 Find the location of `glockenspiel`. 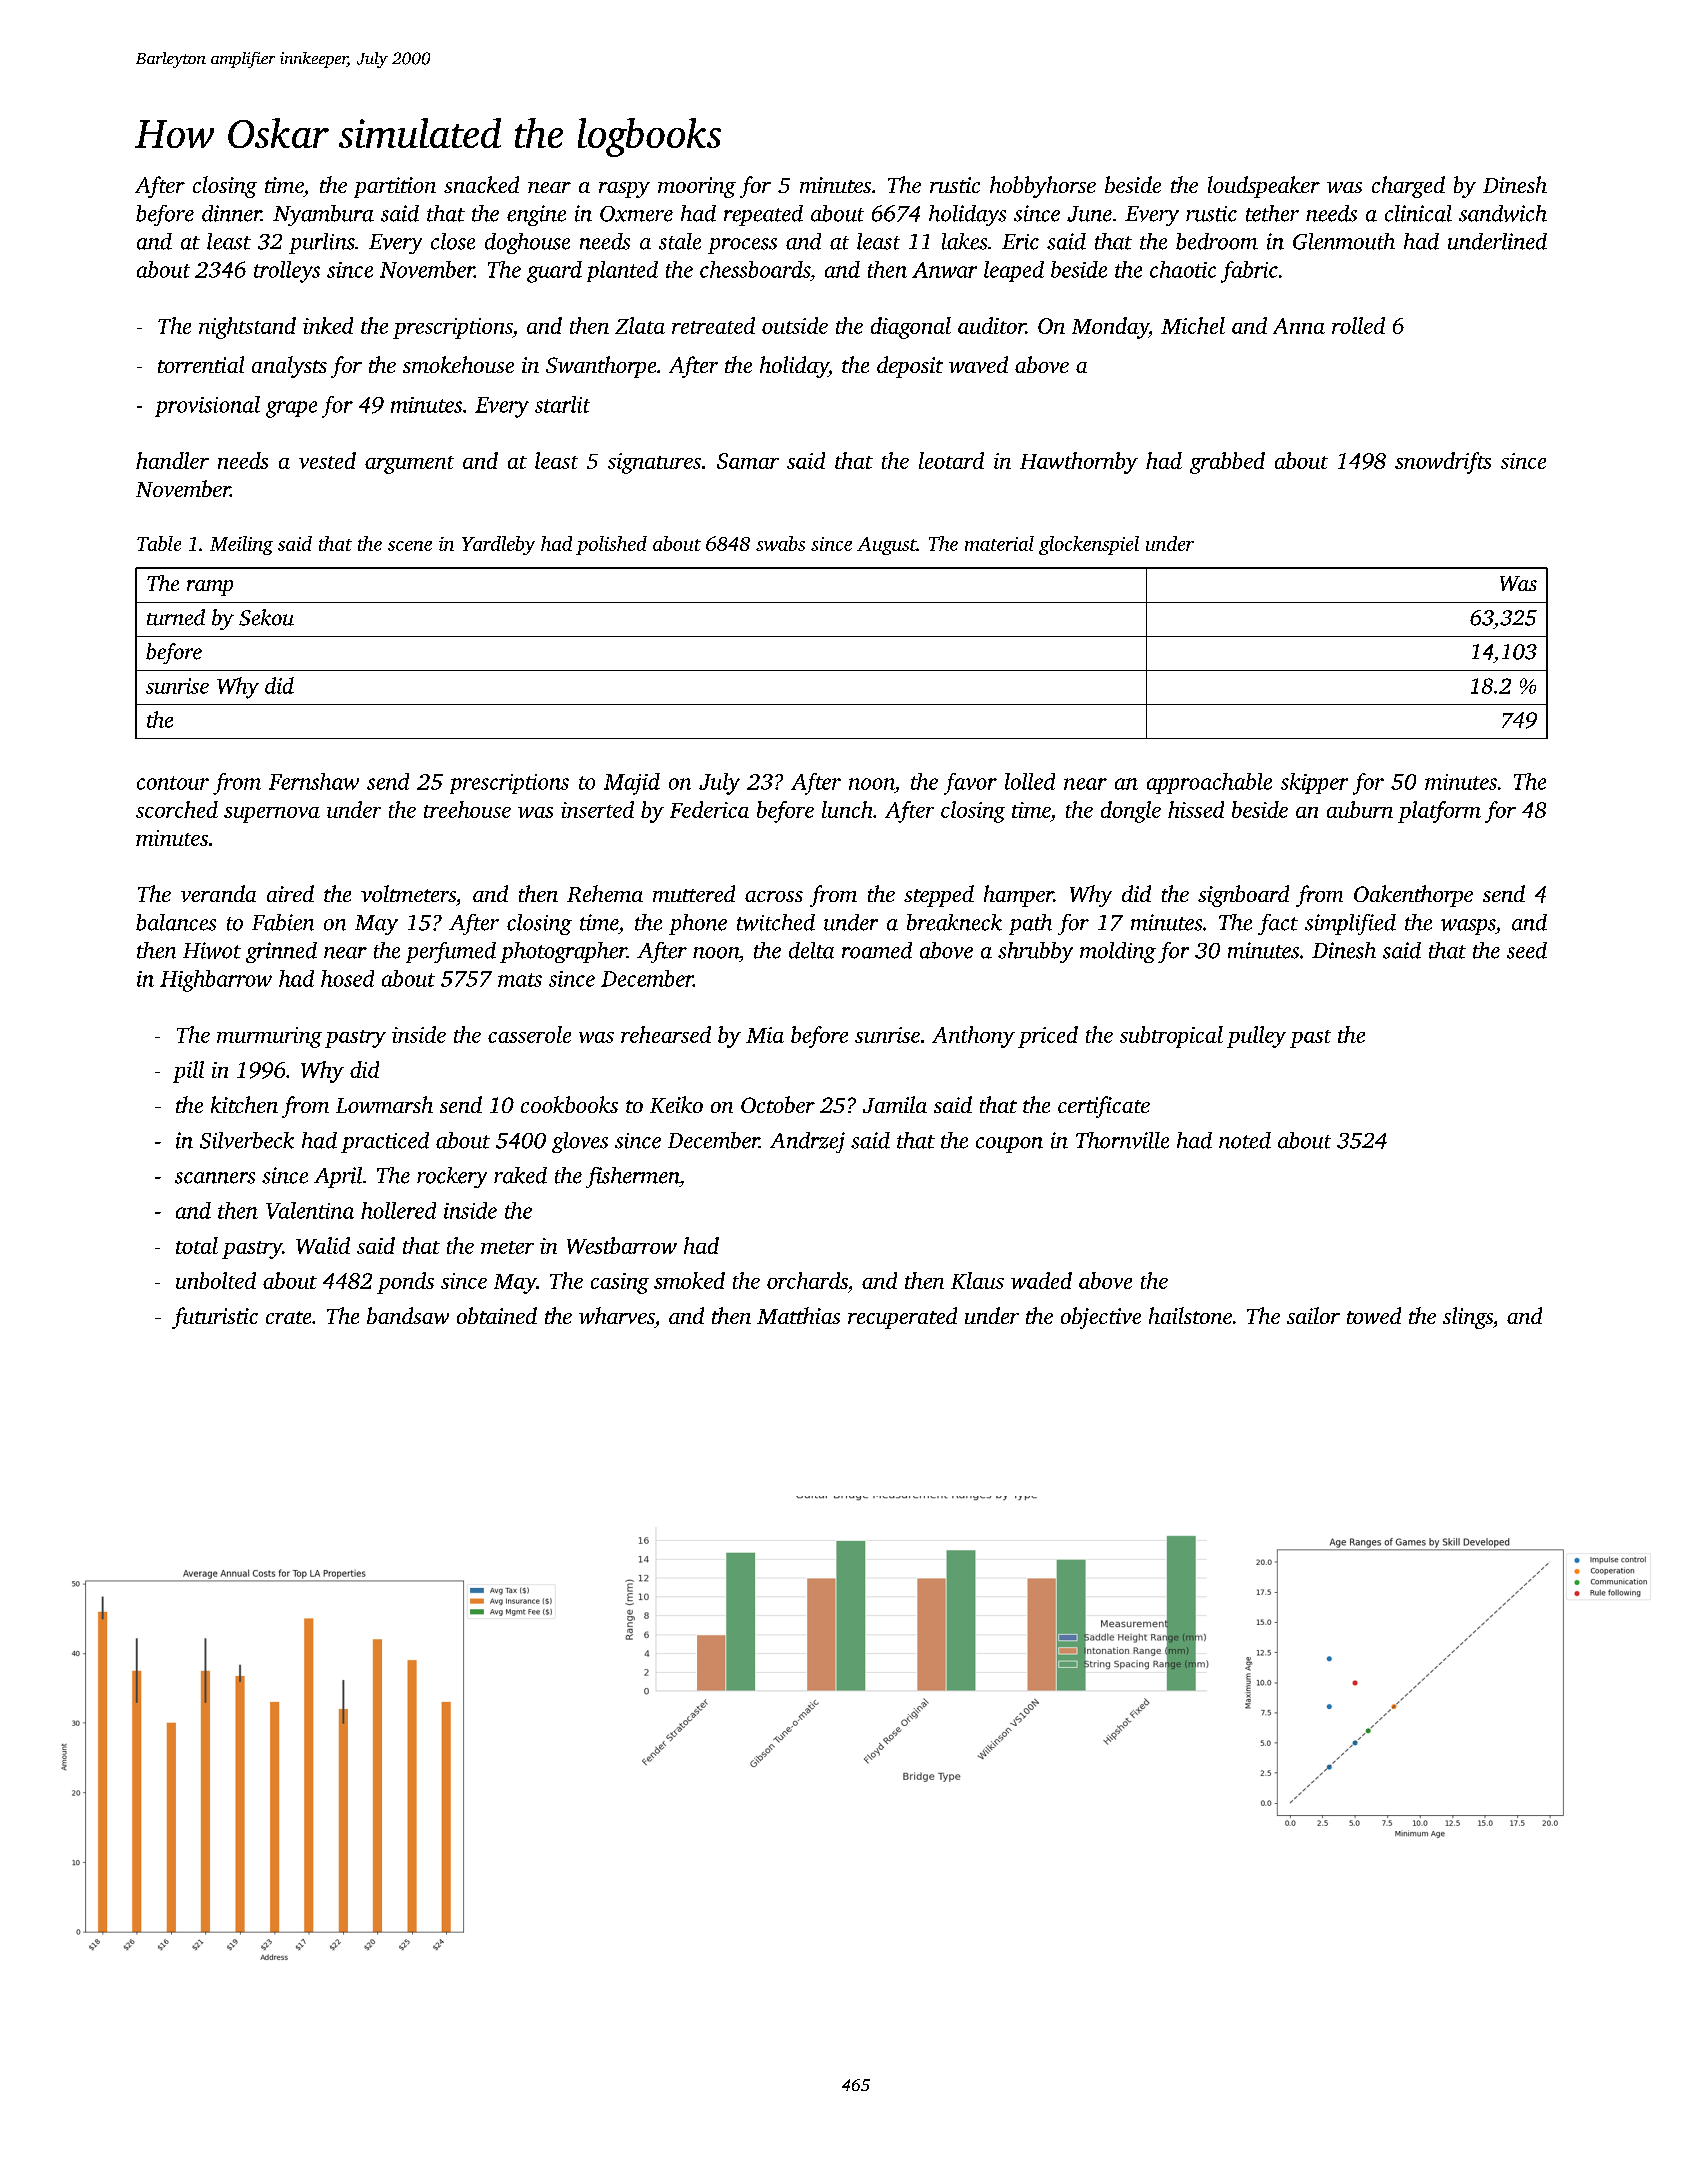

glockenspiel is located at coordinates (1089, 545).
